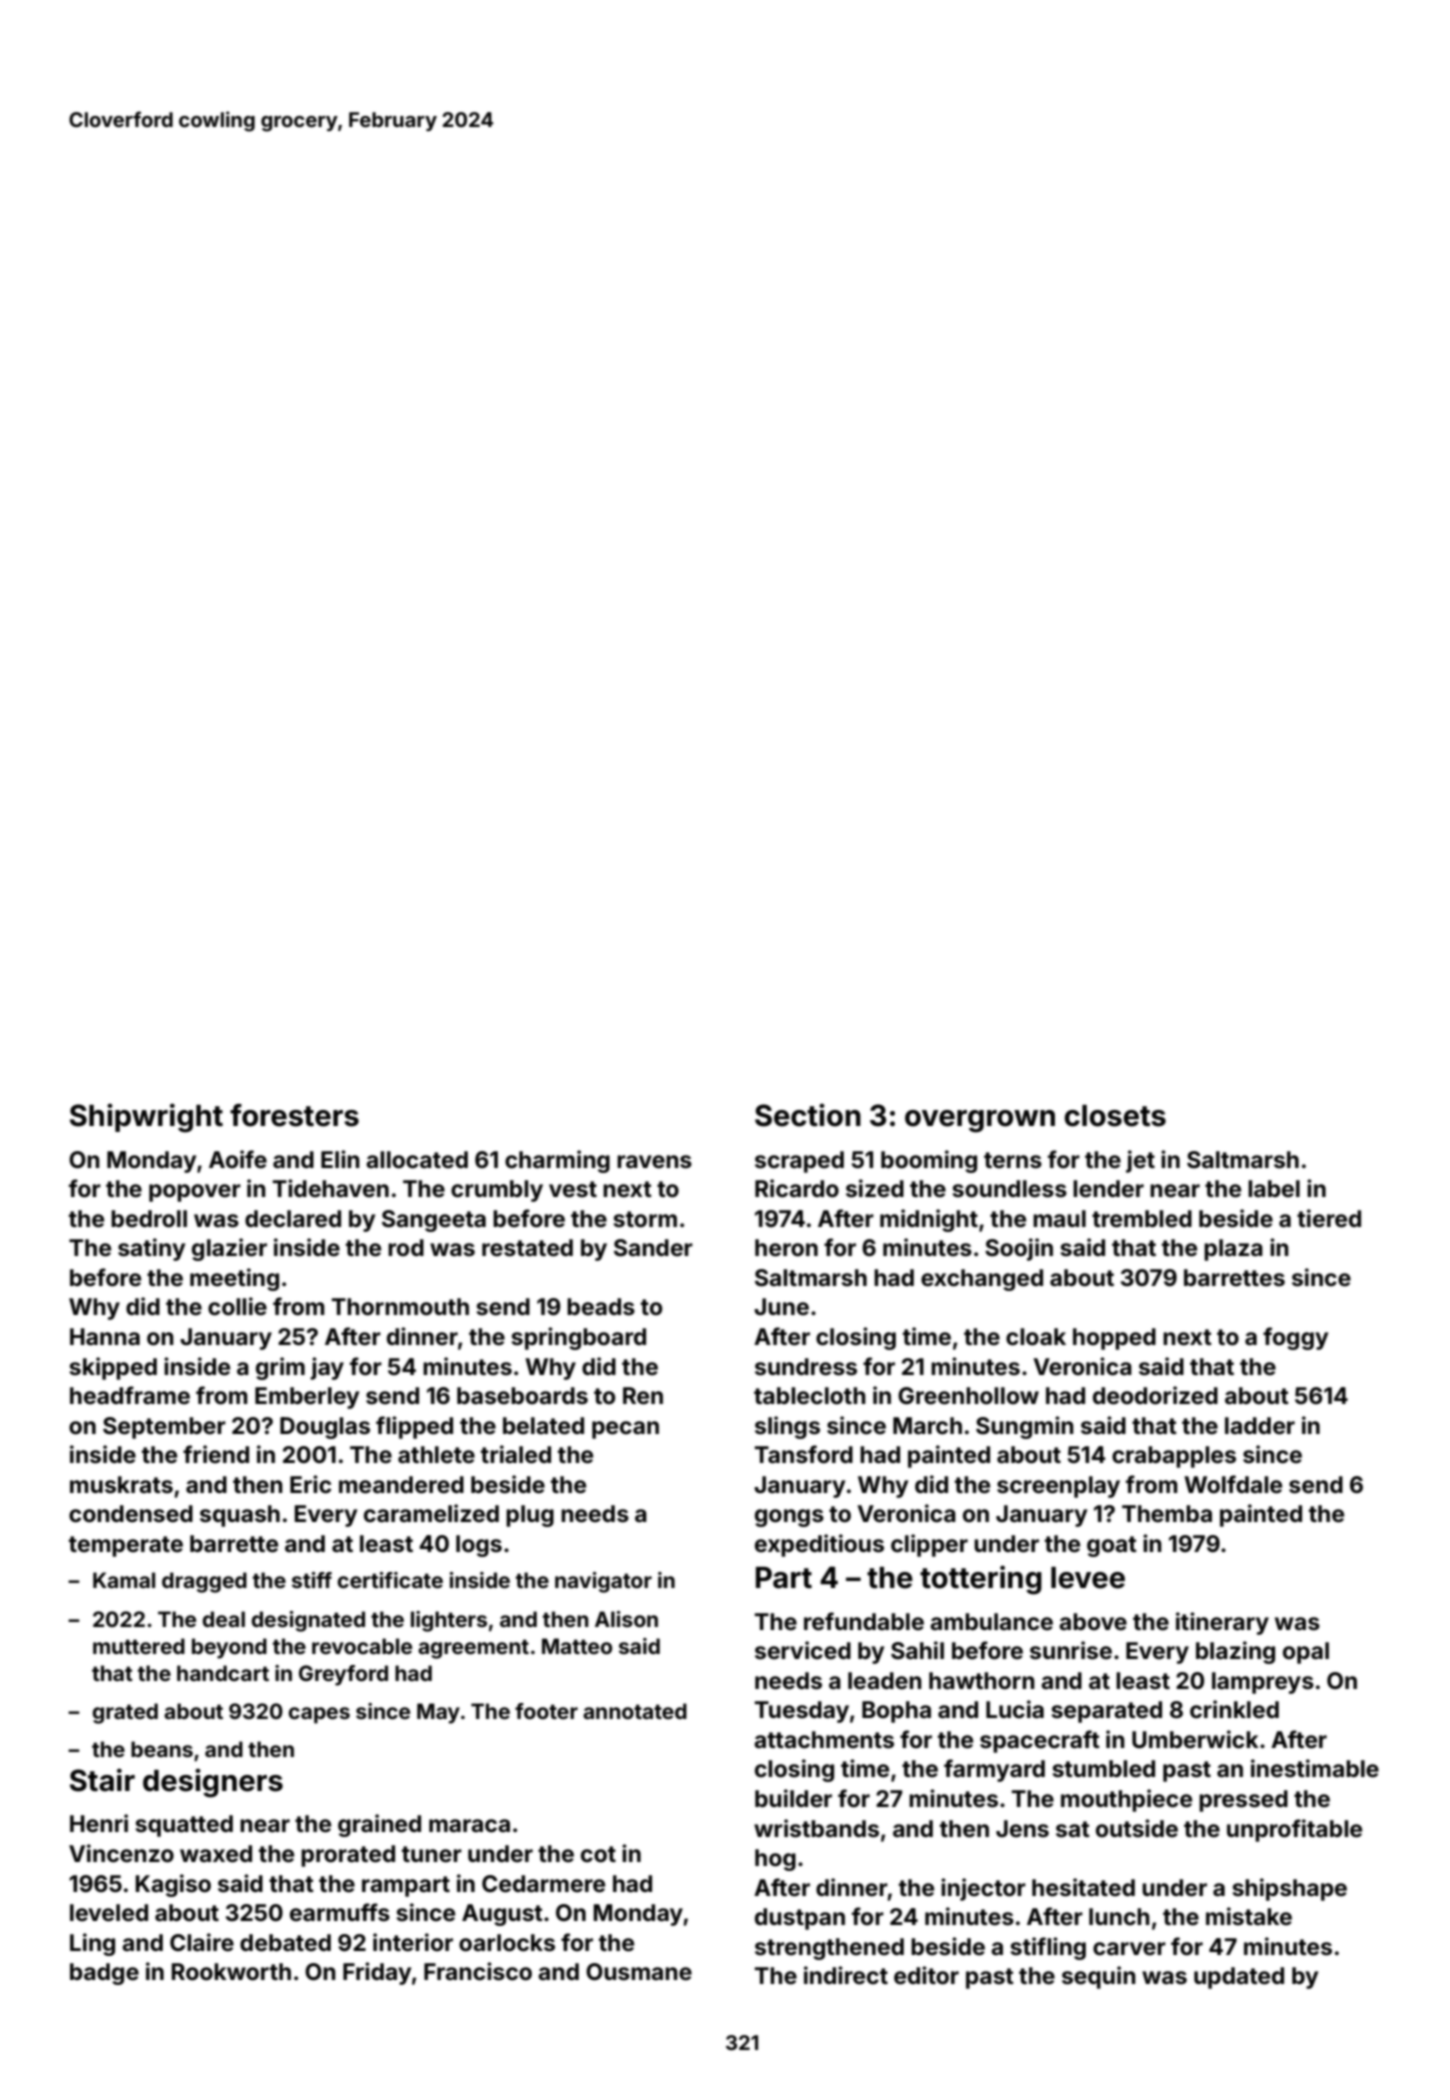  What do you see at coordinates (1036, 1337) in the screenshot?
I see `cloak` at bounding box center [1036, 1337].
